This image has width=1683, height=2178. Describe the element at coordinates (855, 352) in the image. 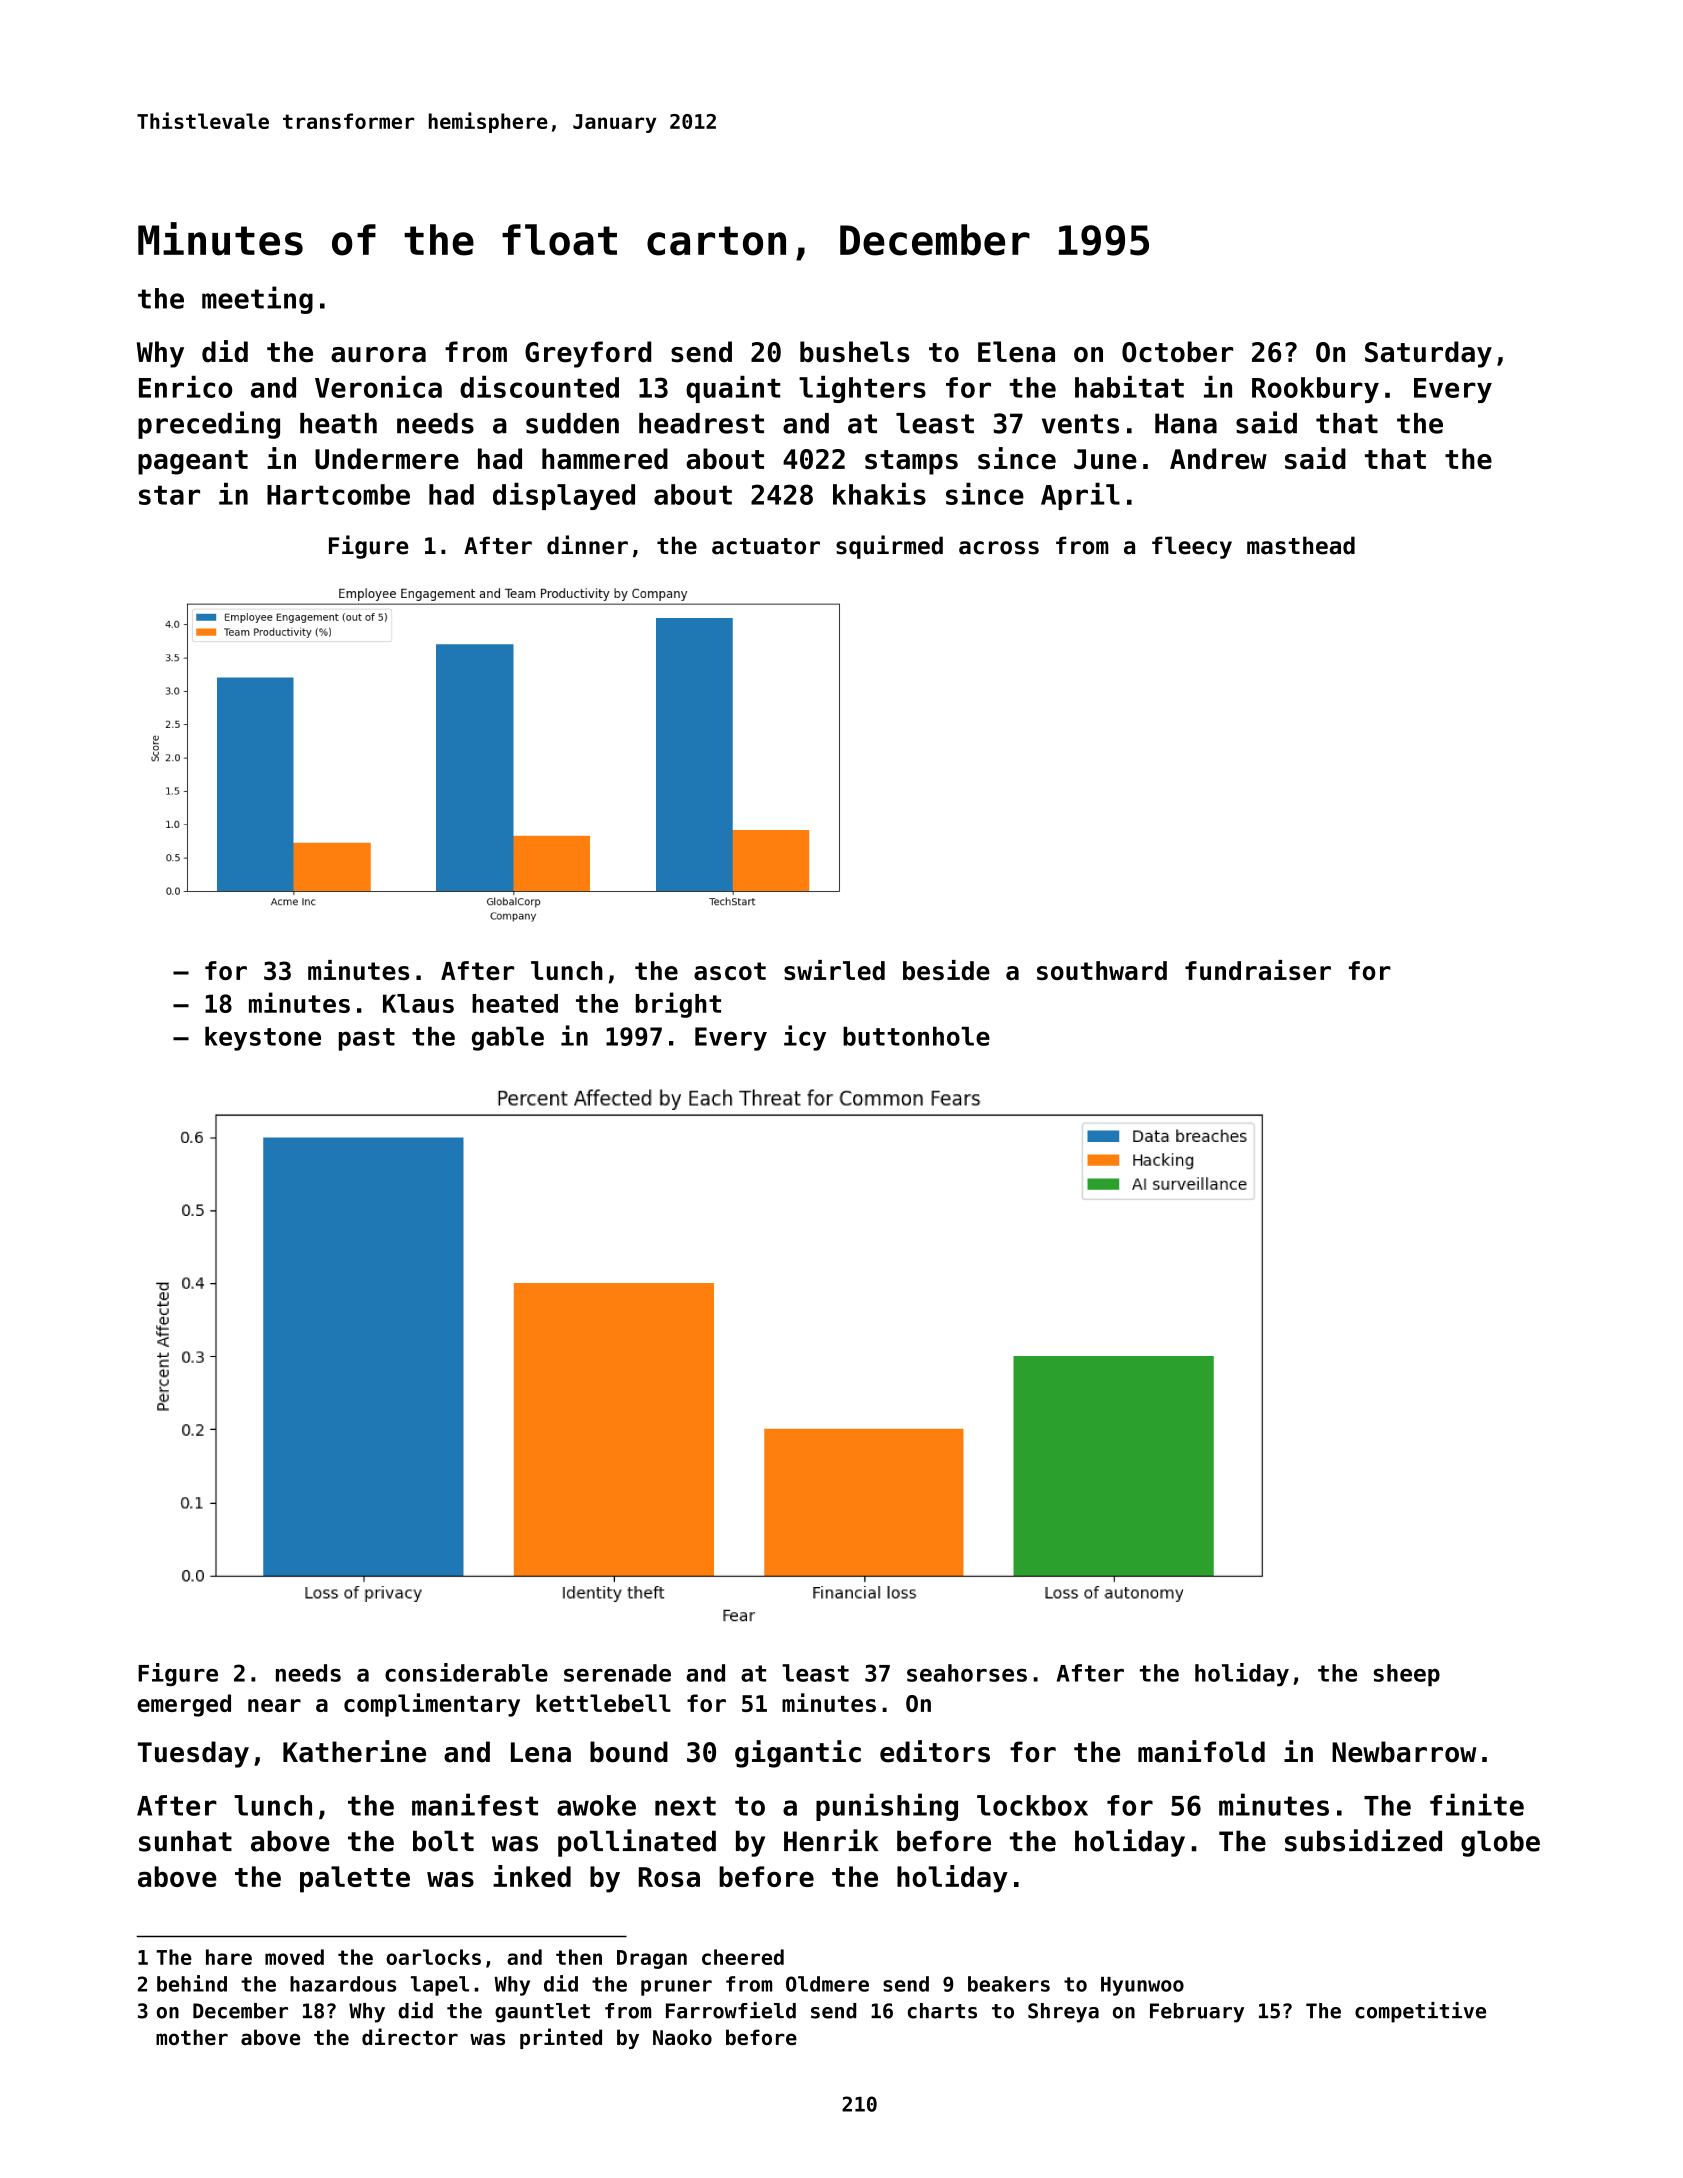

I see `bushels` at that location.
